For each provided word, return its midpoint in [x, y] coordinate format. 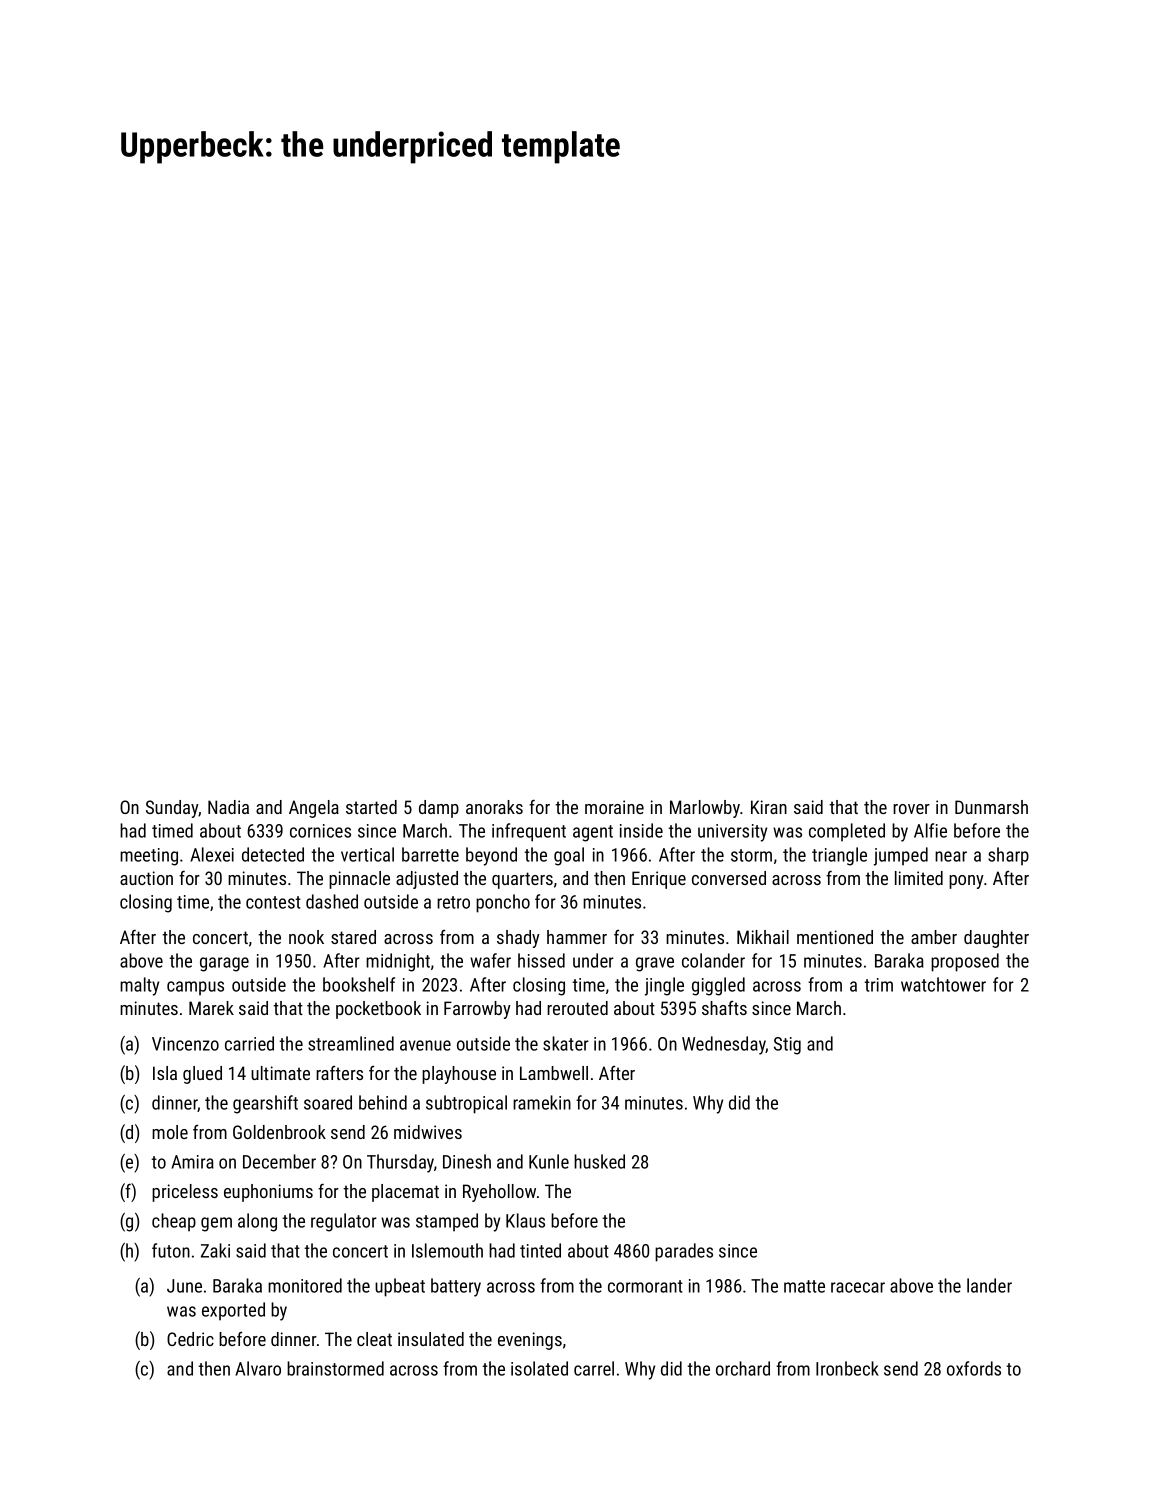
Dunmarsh [991, 807]
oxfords [974, 1368]
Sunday [172, 809]
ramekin [542, 1102]
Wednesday [724, 1045]
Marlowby [705, 809]
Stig [787, 1046]
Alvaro [258, 1368]
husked [599, 1161]
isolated [539, 1368]
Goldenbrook [279, 1132]
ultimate [280, 1073]
